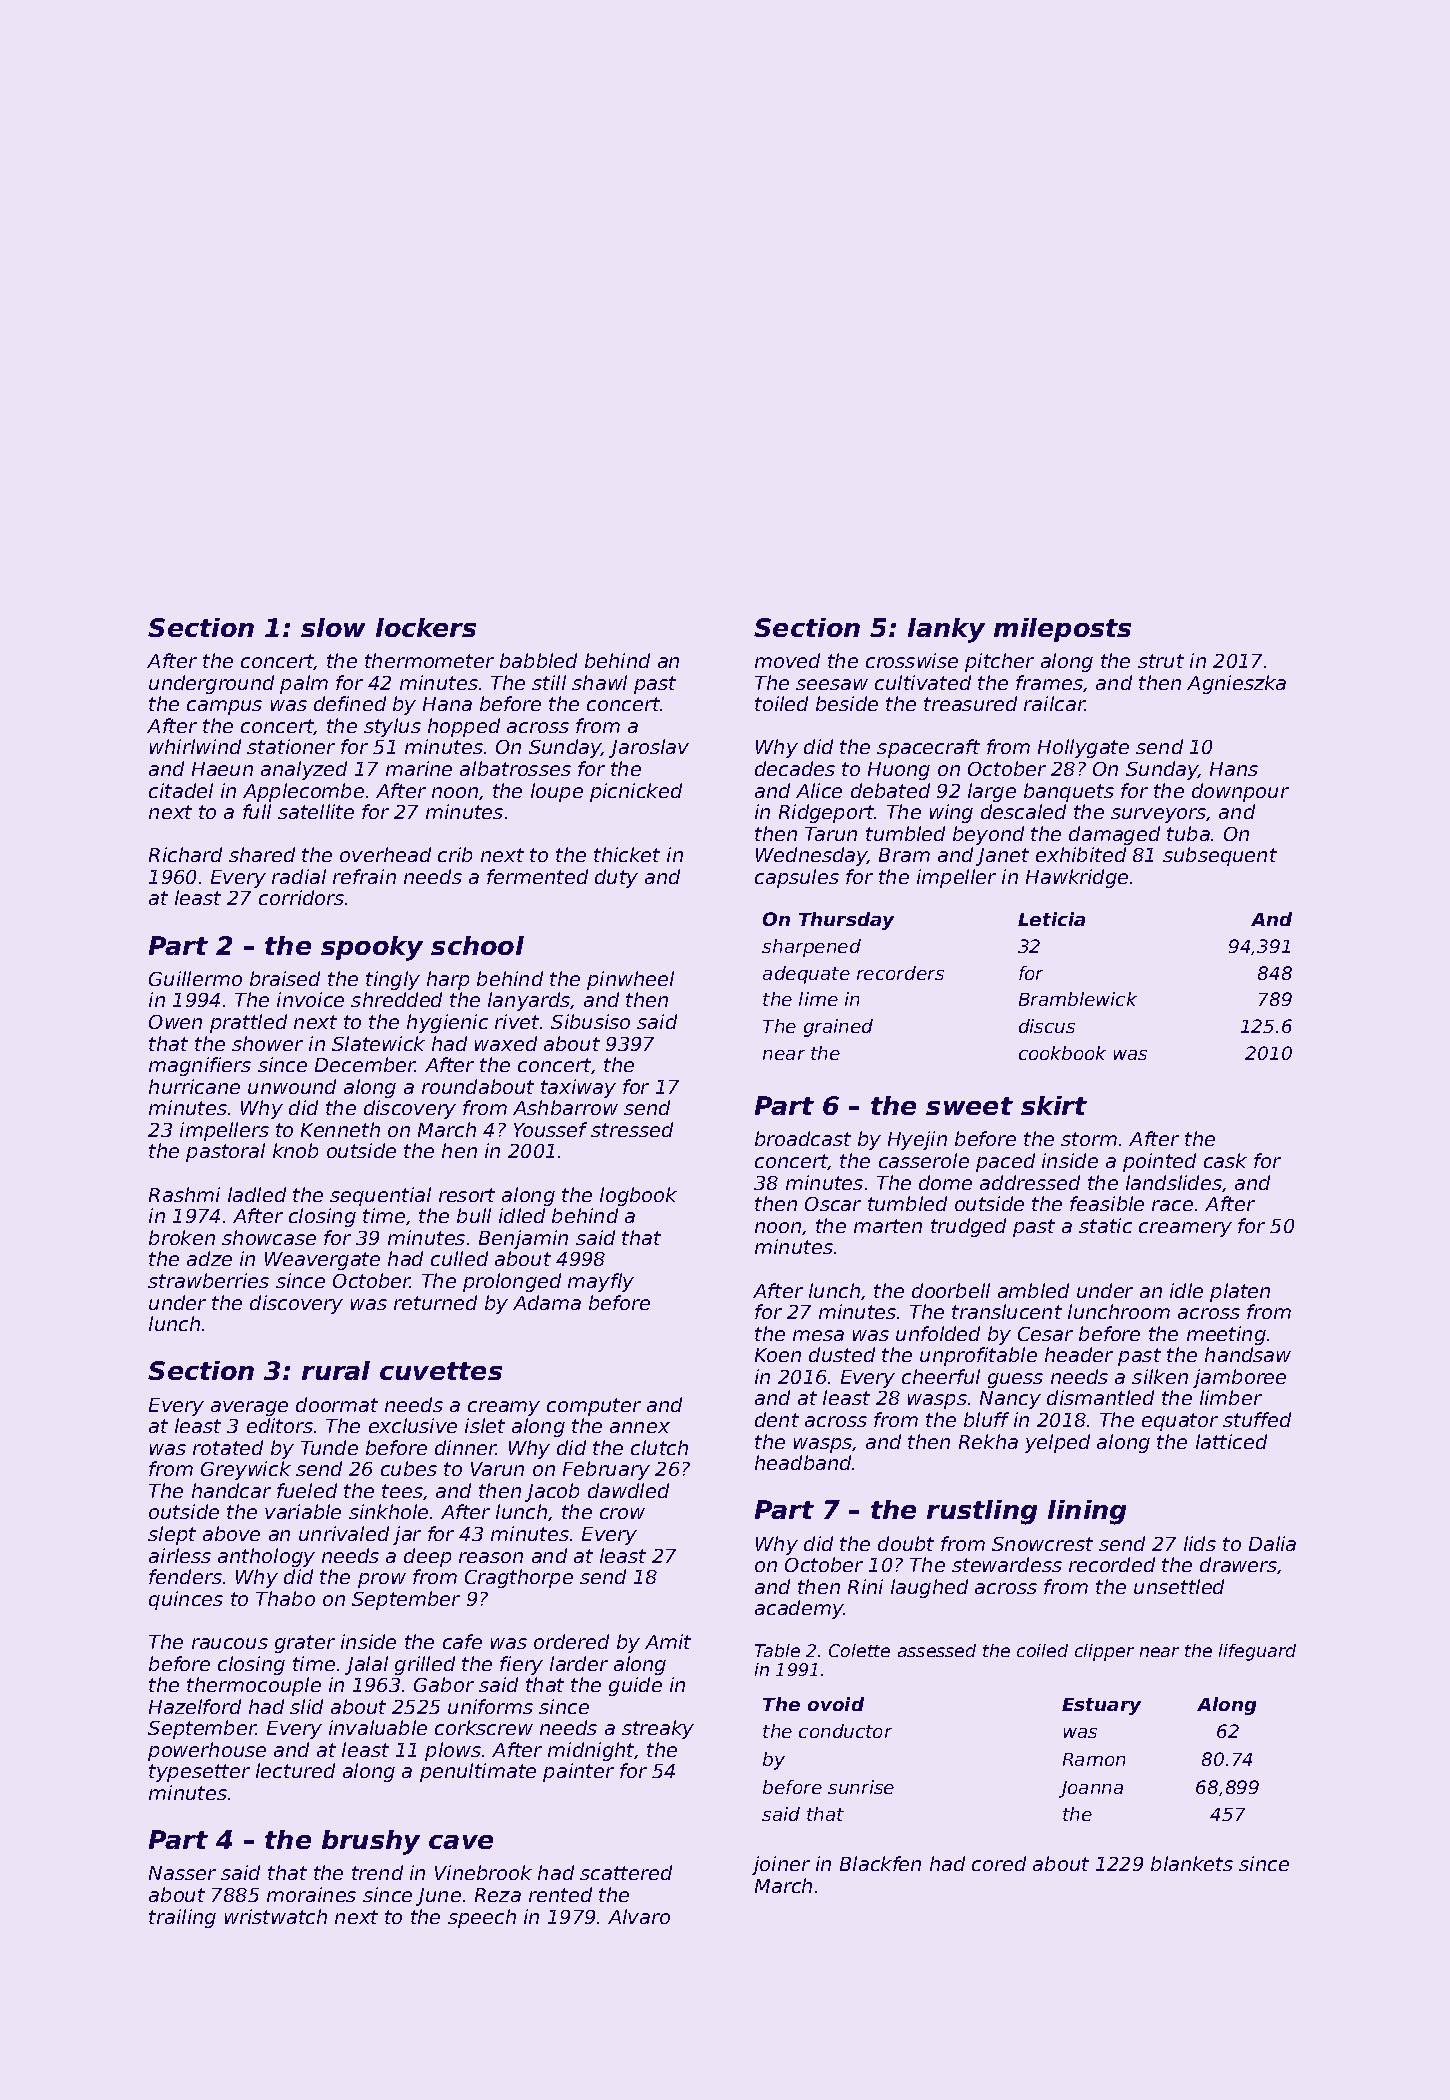 The height and width of the image is (2100, 1450). What do you see at coordinates (1062, 630) in the image?
I see `mileposts` at bounding box center [1062, 630].
